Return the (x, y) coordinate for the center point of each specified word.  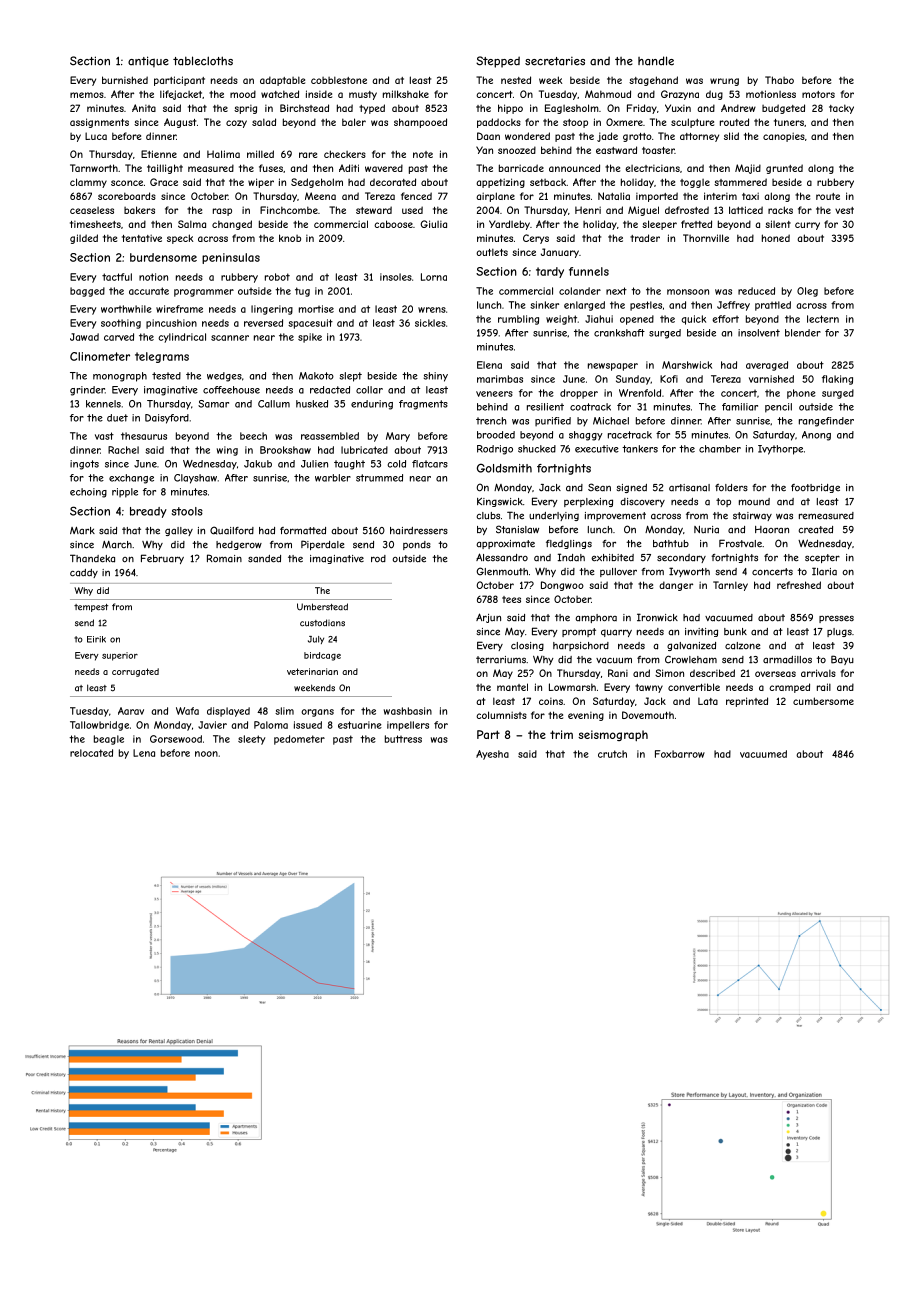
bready (148, 512)
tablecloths (203, 61)
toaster (658, 150)
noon (206, 754)
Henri (588, 210)
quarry (616, 633)
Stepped (498, 62)
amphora (596, 618)
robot (277, 277)
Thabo (779, 80)
